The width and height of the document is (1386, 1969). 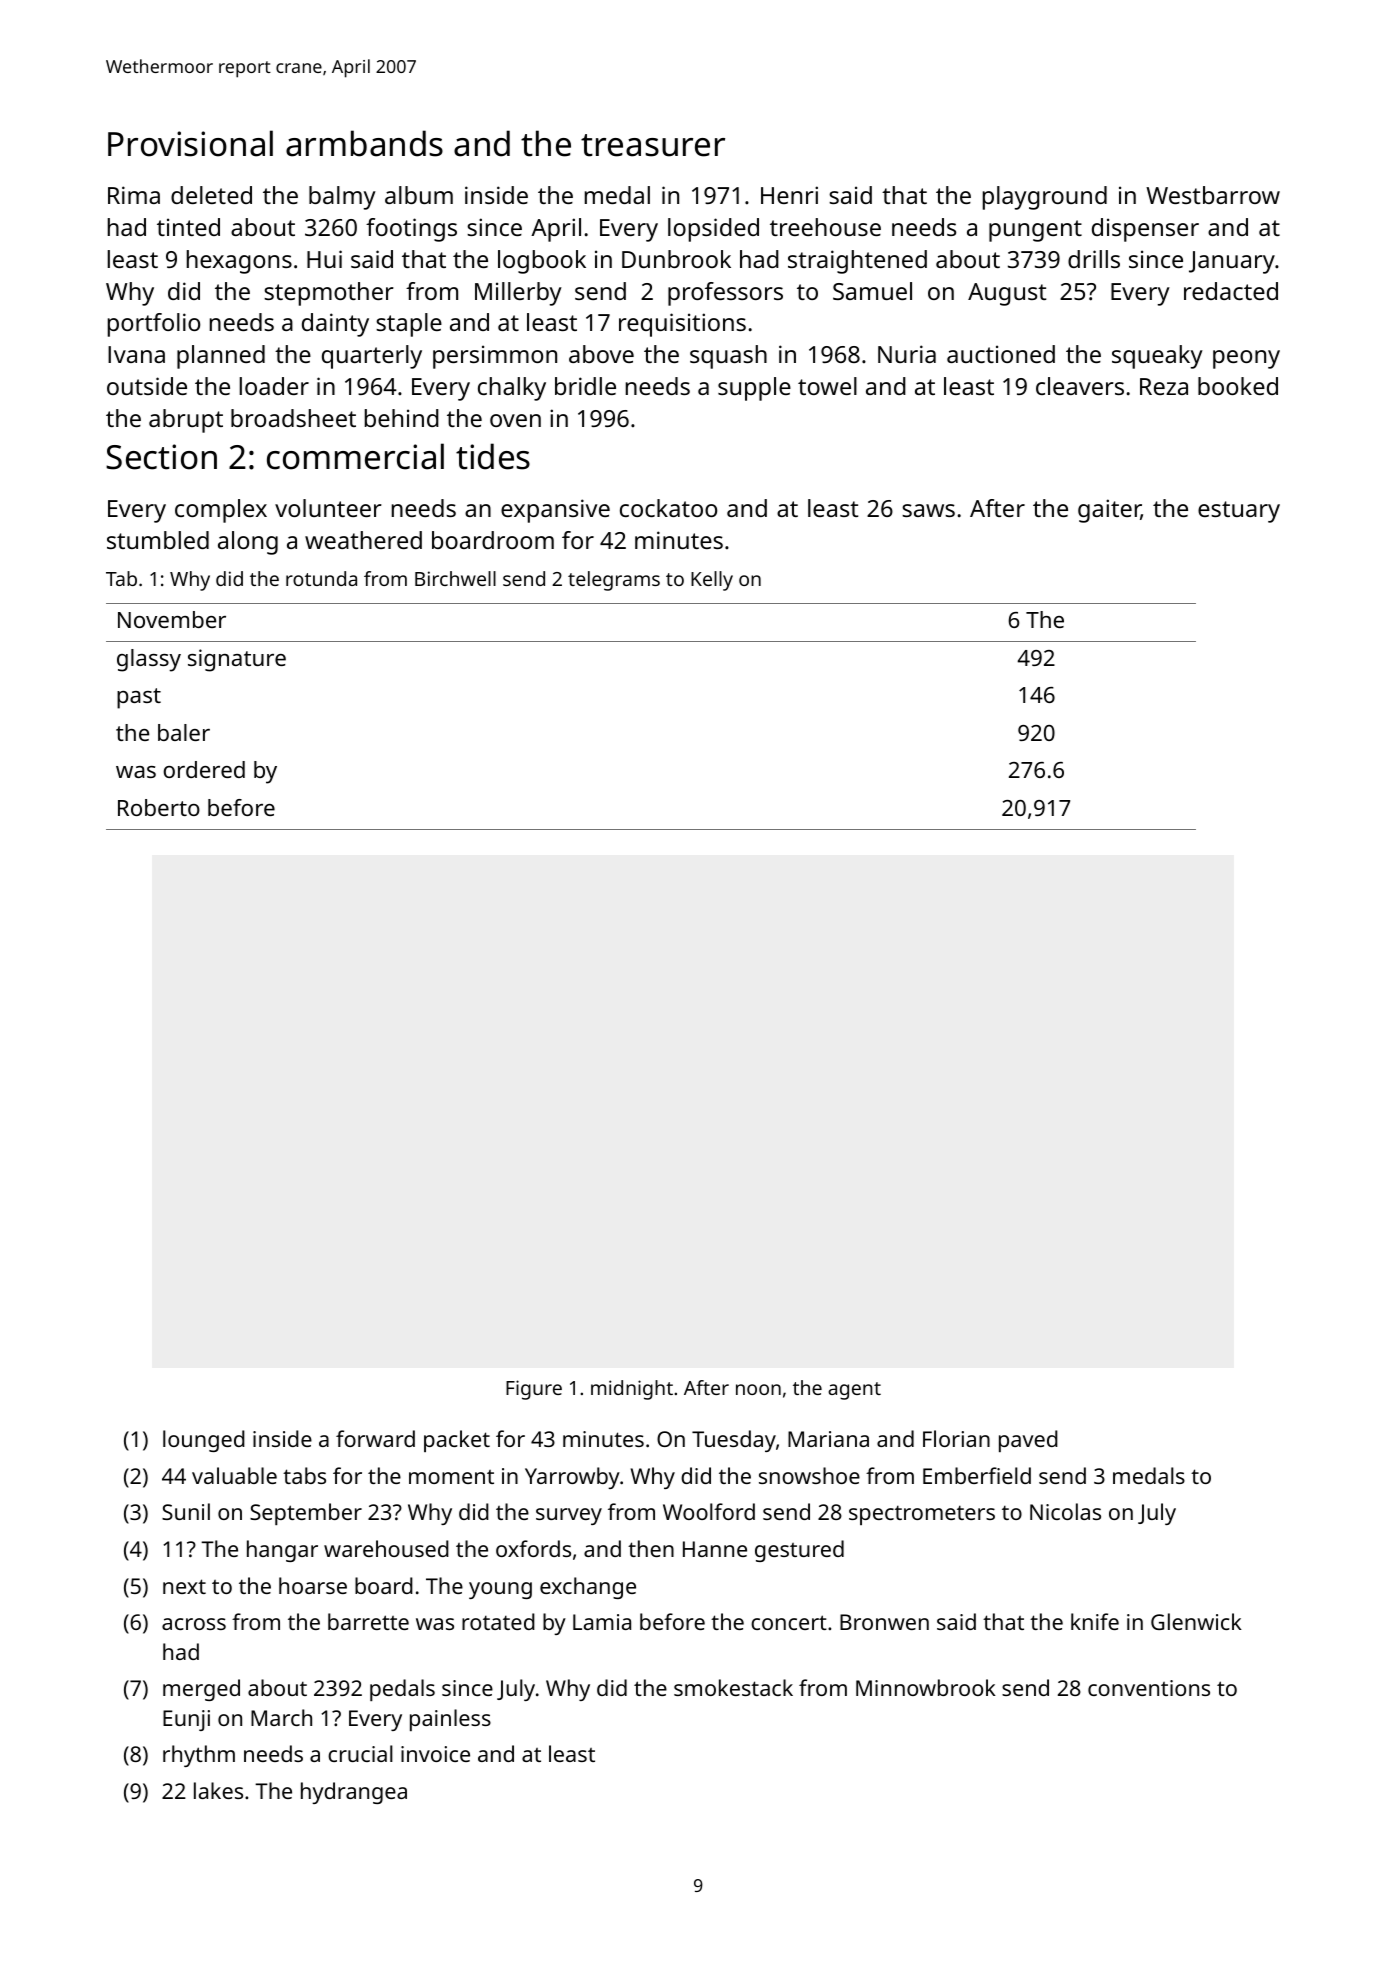 I want to click on treasurer, so click(x=653, y=145).
